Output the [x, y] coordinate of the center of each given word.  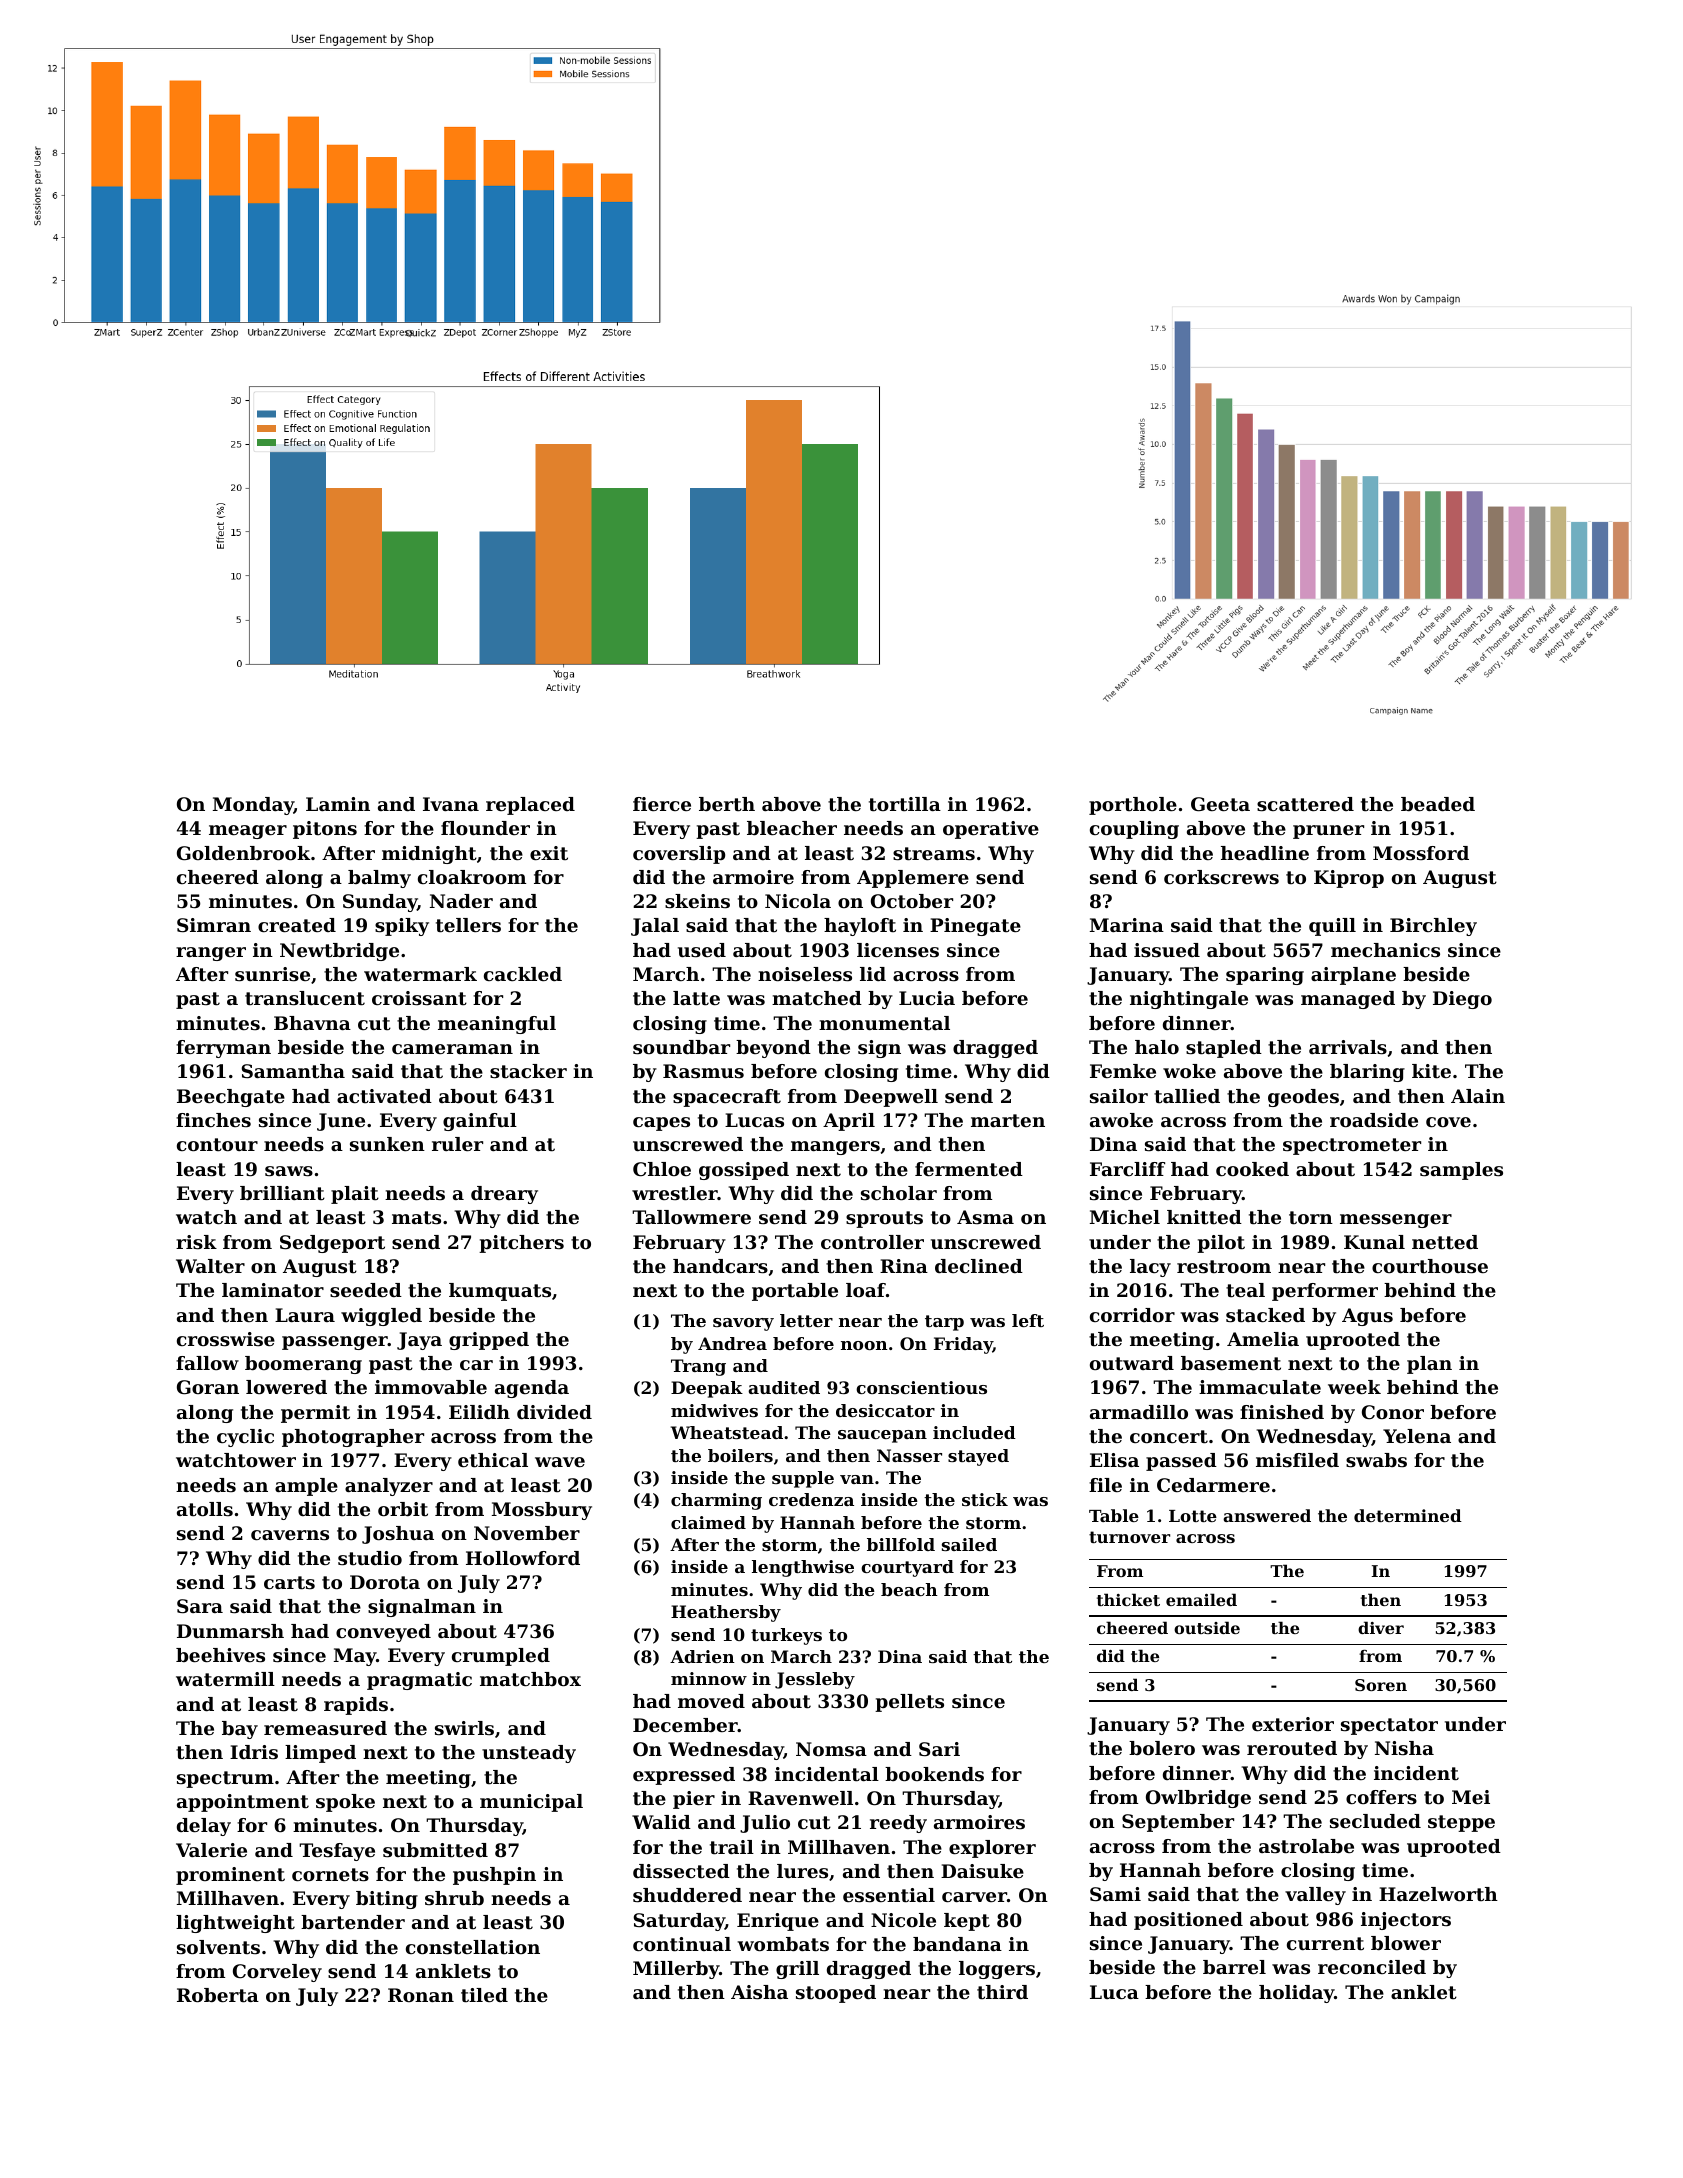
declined [979, 1266]
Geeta [1220, 804]
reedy [898, 1824]
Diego [1462, 1000]
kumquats [500, 1292]
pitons [325, 830]
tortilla [905, 804]
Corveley [277, 1973]
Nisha [1404, 1748]
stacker [528, 1071]
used [702, 950]
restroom [1224, 1267]
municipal [531, 1803]
